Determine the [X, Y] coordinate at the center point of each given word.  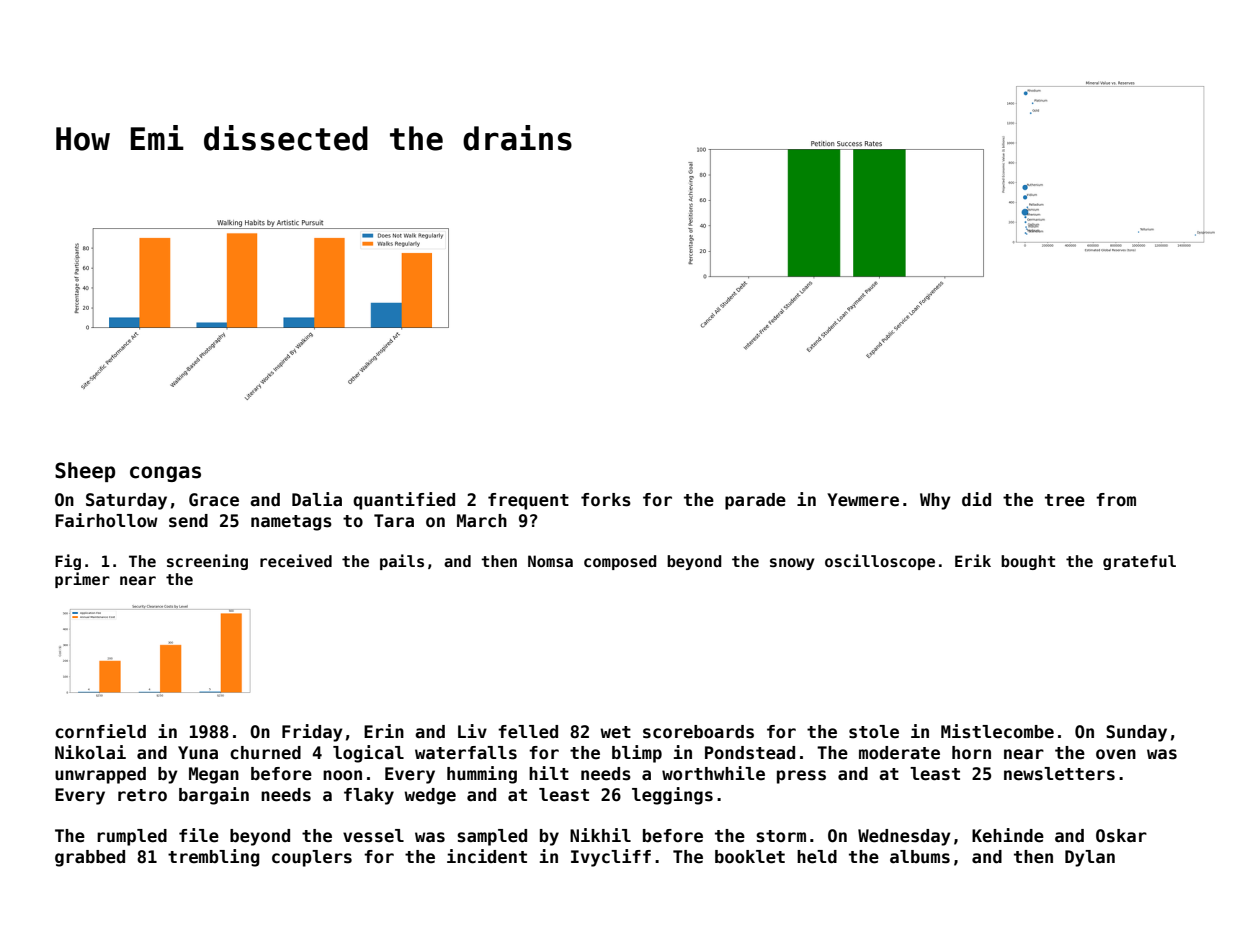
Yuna [198, 753]
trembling [214, 858]
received [296, 560]
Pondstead [750, 753]
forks [606, 500]
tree [1065, 500]
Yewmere [863, 500]
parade [755, 501]
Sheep [85, 472]
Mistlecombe [997, 731]
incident [487, 856]
